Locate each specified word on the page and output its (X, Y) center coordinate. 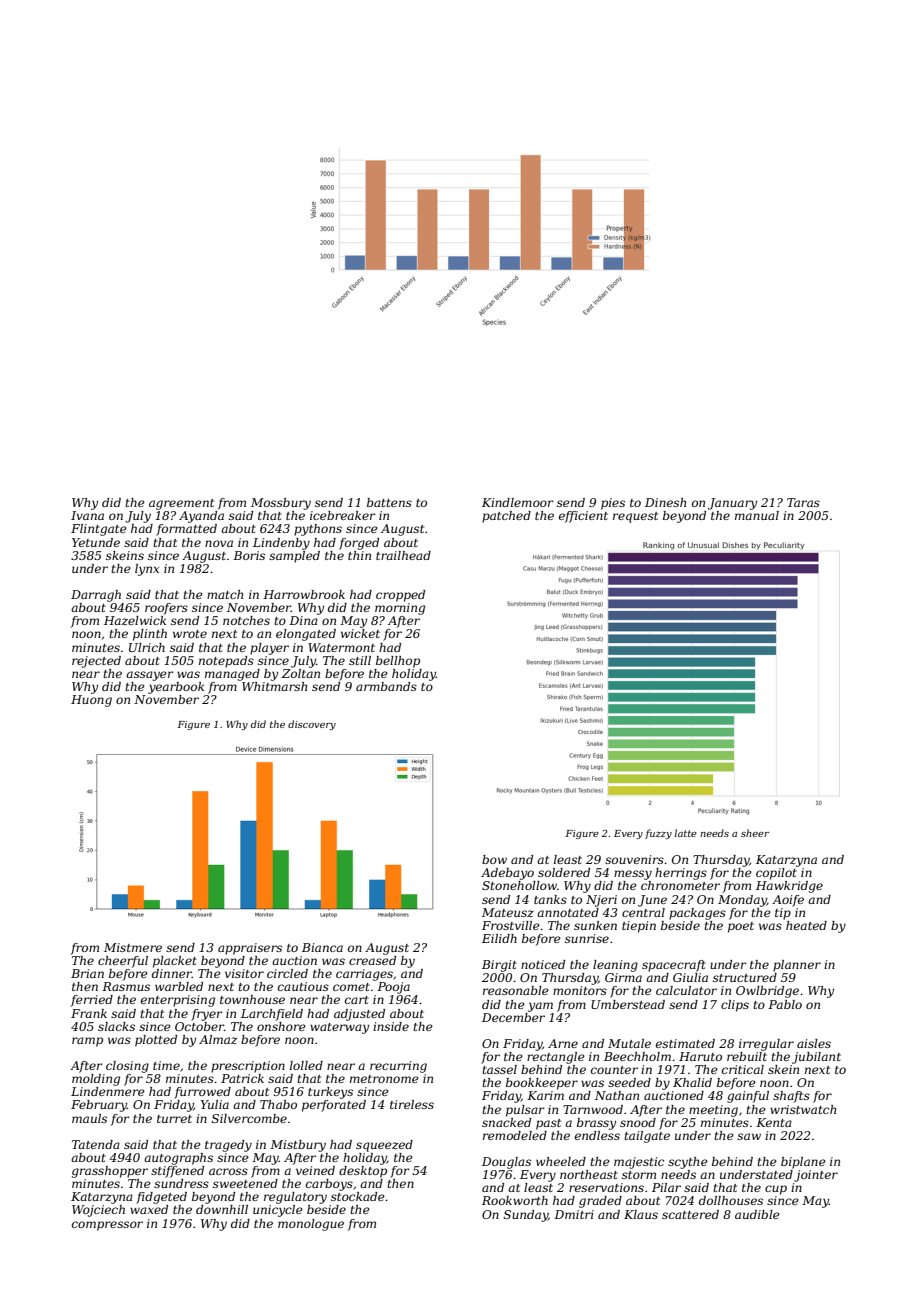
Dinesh (665, 502)
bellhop (398, 662)
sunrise (587, 938)
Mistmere (133, 947)
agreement (181, 504)
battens (389, 502)
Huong (91, 701)
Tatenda (96, 1144)
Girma (623, 977)
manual (757, 515)
